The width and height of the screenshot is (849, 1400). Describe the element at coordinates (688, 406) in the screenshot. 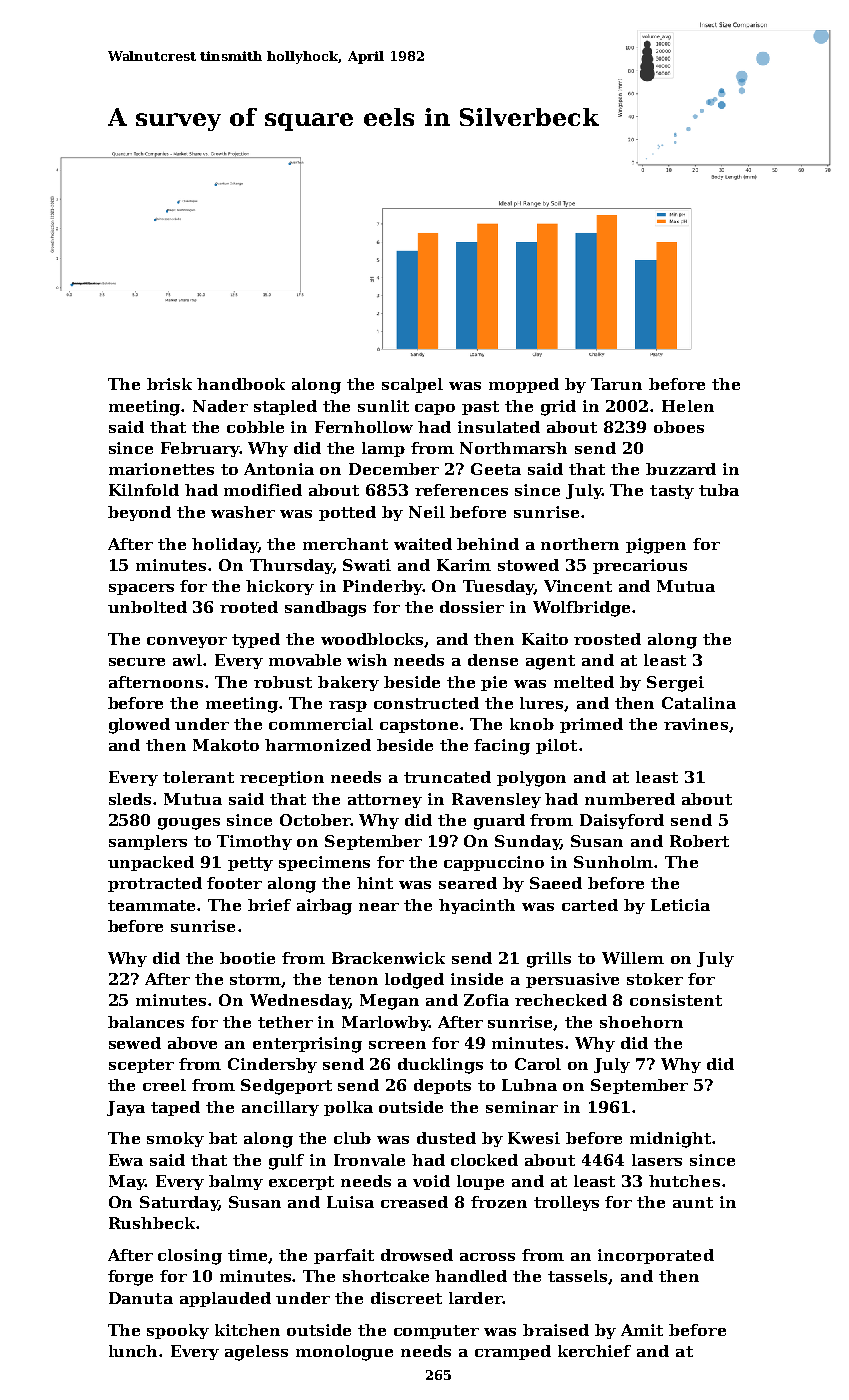

I see `Helen` at that location.
